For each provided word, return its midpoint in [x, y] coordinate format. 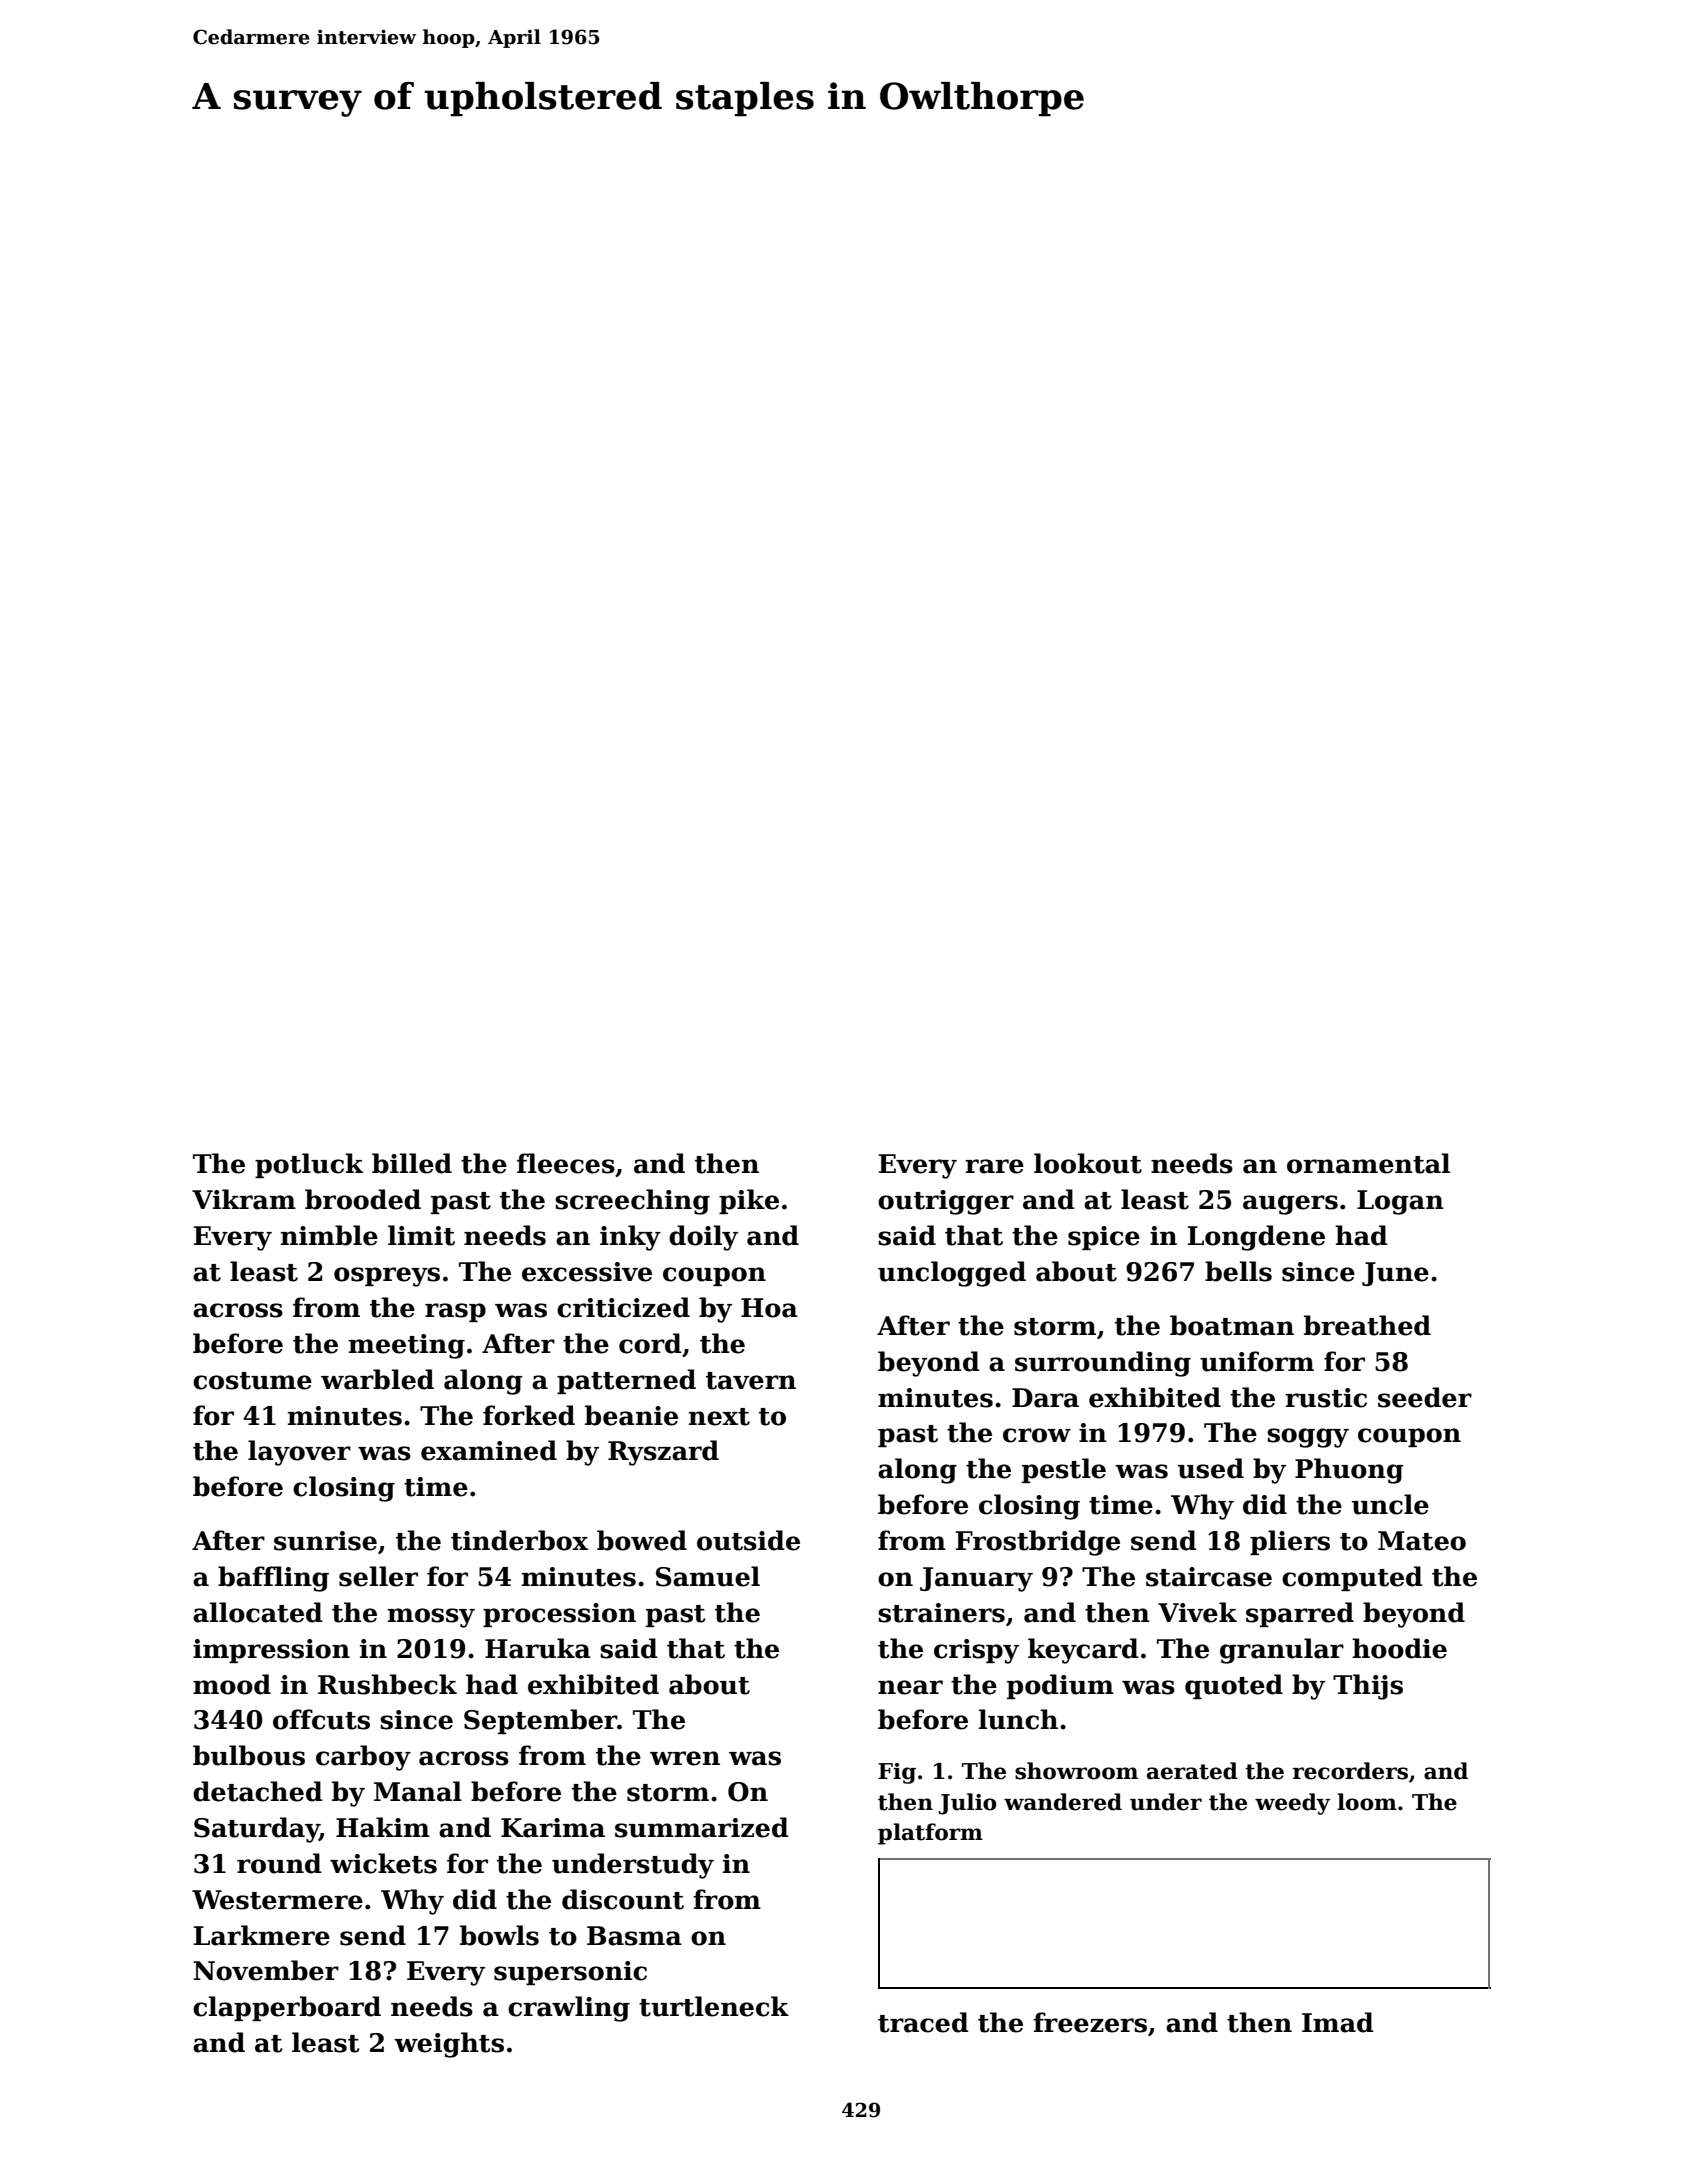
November [266, 1970]
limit [421, 1235]
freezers [1090, 2022]
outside [748, 1540]
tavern [751, 1381]
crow [1037, 1435]
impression [271, 1651]
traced [923, 2022]
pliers [1290, 1542]
